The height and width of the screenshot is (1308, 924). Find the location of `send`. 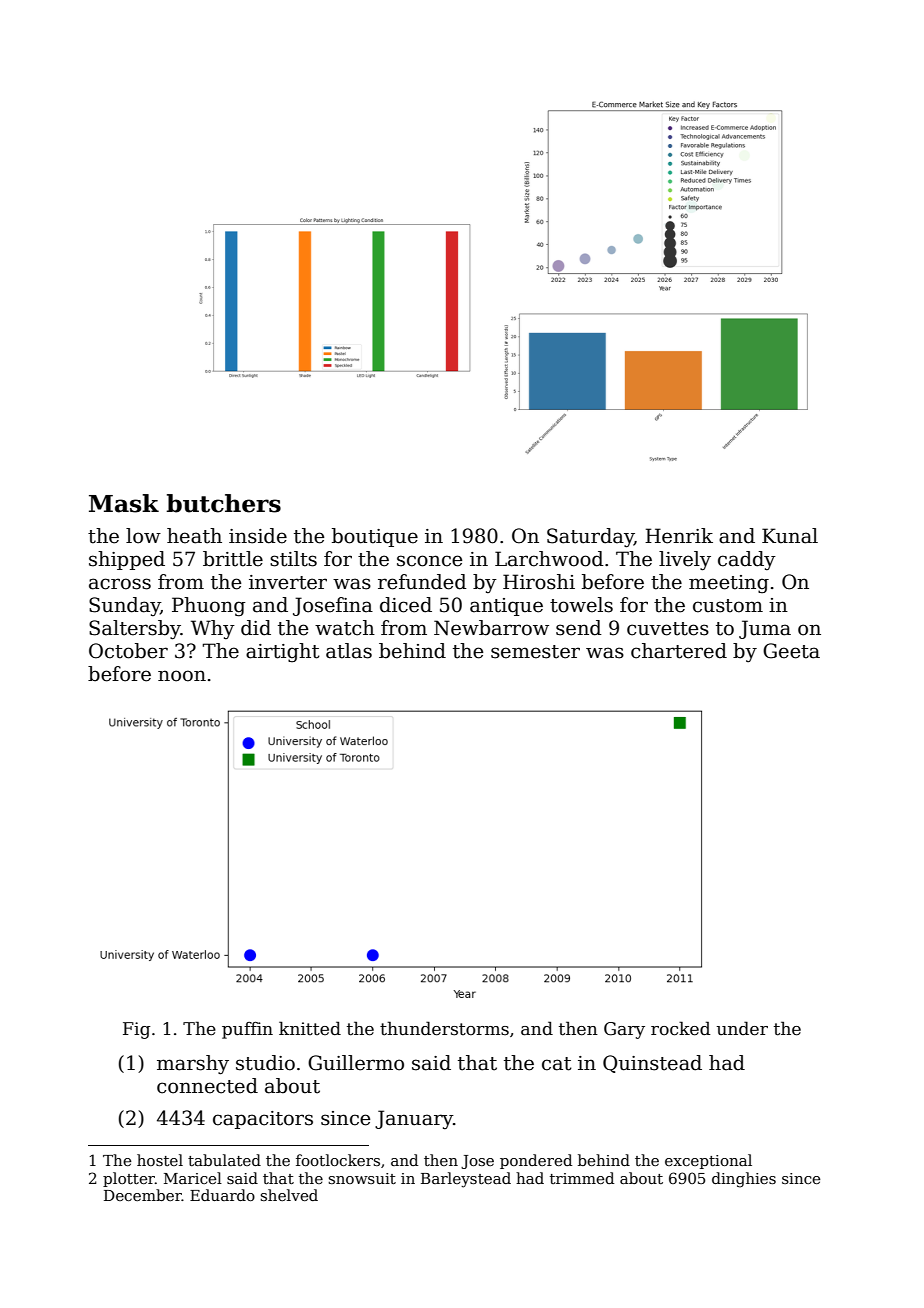

send is located at coordinates (579, 628).
